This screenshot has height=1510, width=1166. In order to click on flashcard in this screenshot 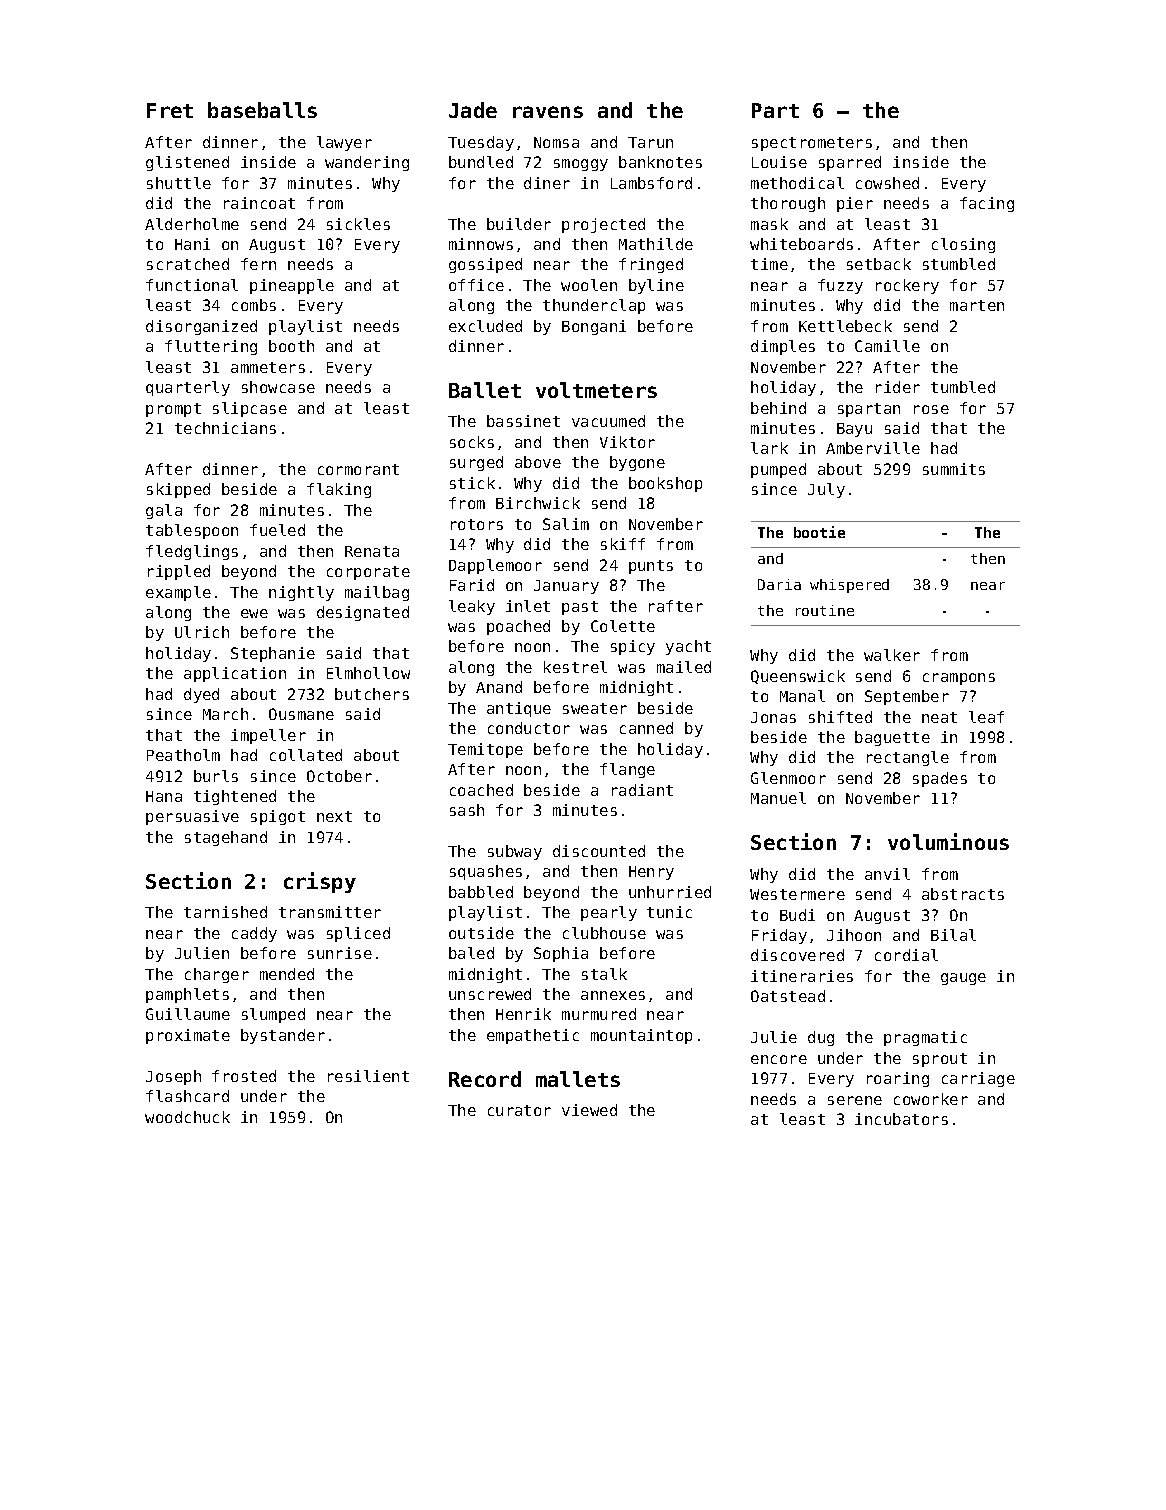, I will do `click(187, 1096)`.
